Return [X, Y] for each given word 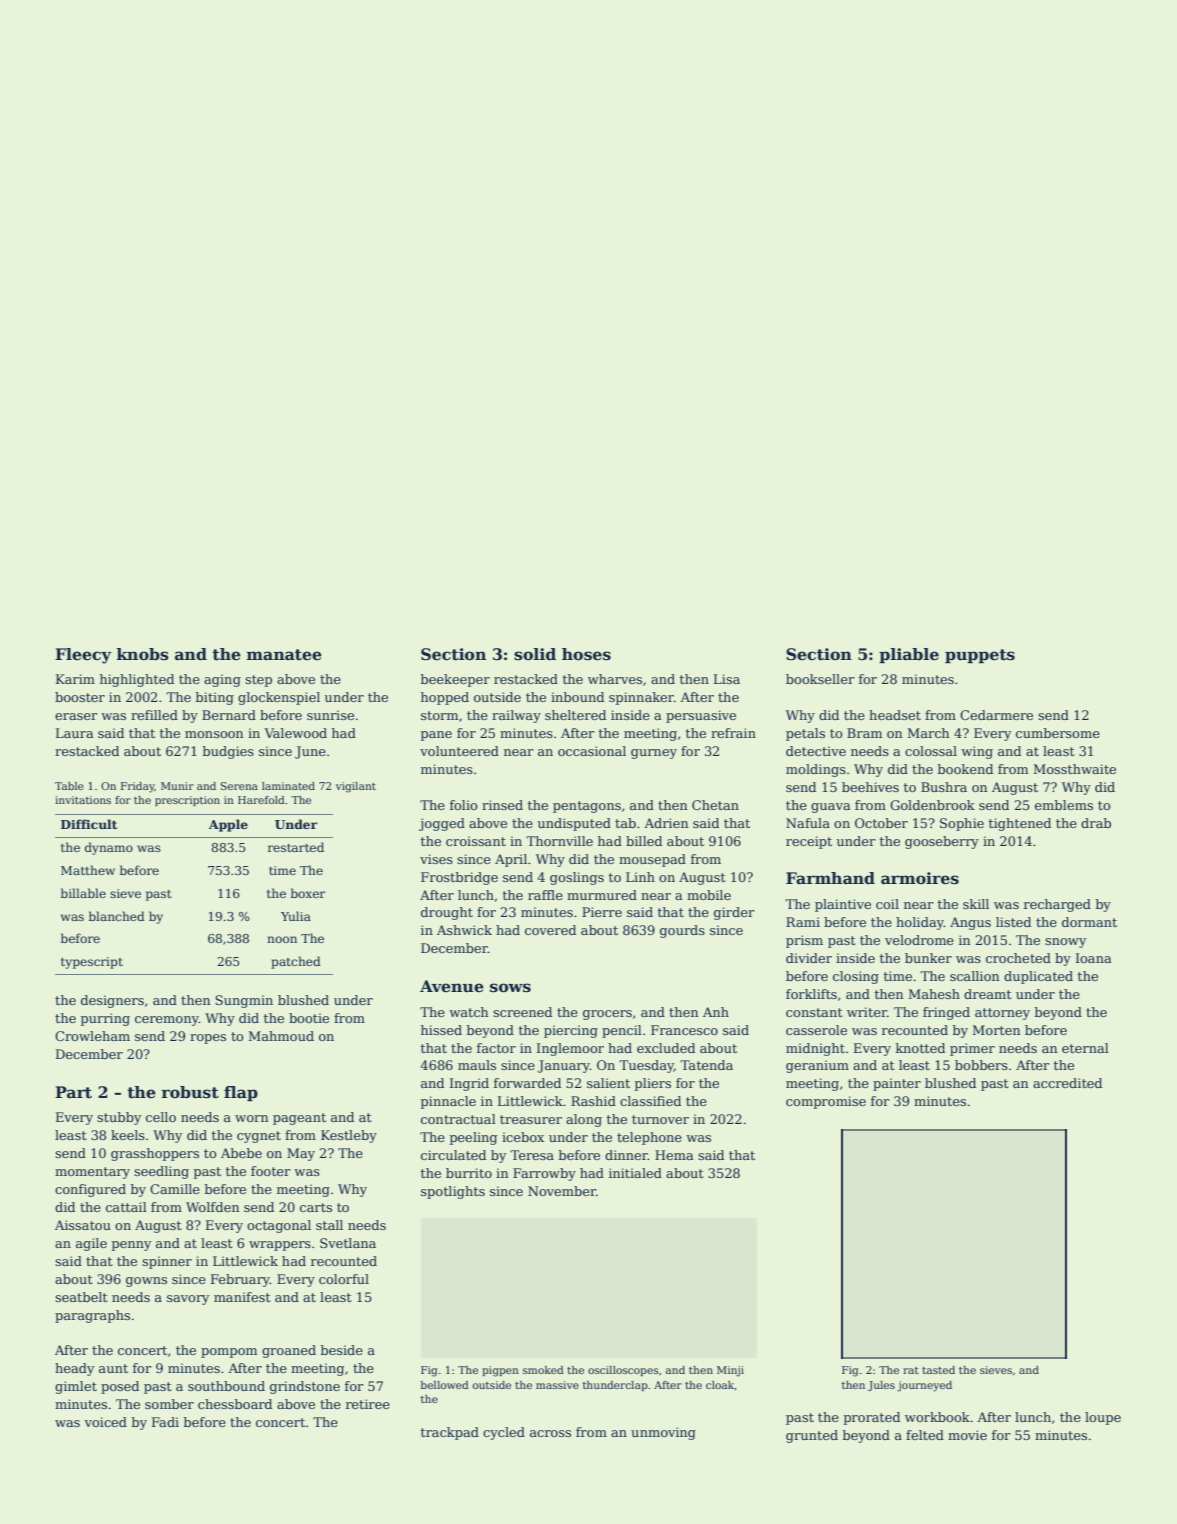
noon [282, 939]
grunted [812, 1436]
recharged [1057, 905]
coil [887, 904]
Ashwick [464, 930]
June [310, 752]
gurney [654, 754]
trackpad [450, 1433]
